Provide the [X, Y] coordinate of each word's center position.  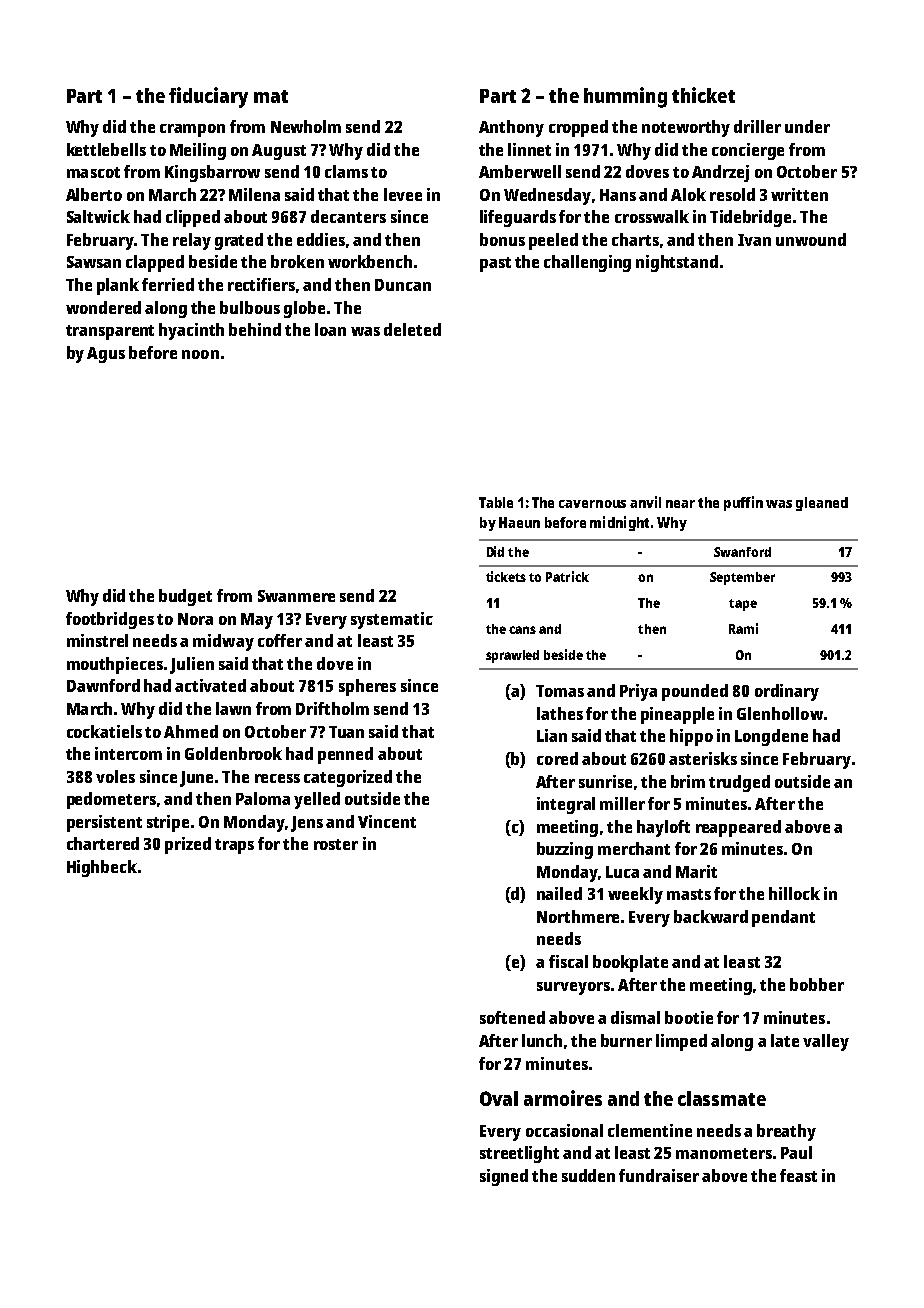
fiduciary [208, 97]
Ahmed [191, 731]
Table [496, 502]
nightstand [677, 263]
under [807, 126]
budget [185, 597]
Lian [552, 735]
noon [200, 354]
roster [336, 844]
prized [188, 845]
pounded [695, 692]
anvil [645, 502]
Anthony [511, 128]
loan [330, 329]
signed [504, 1177]
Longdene [771, 737]
